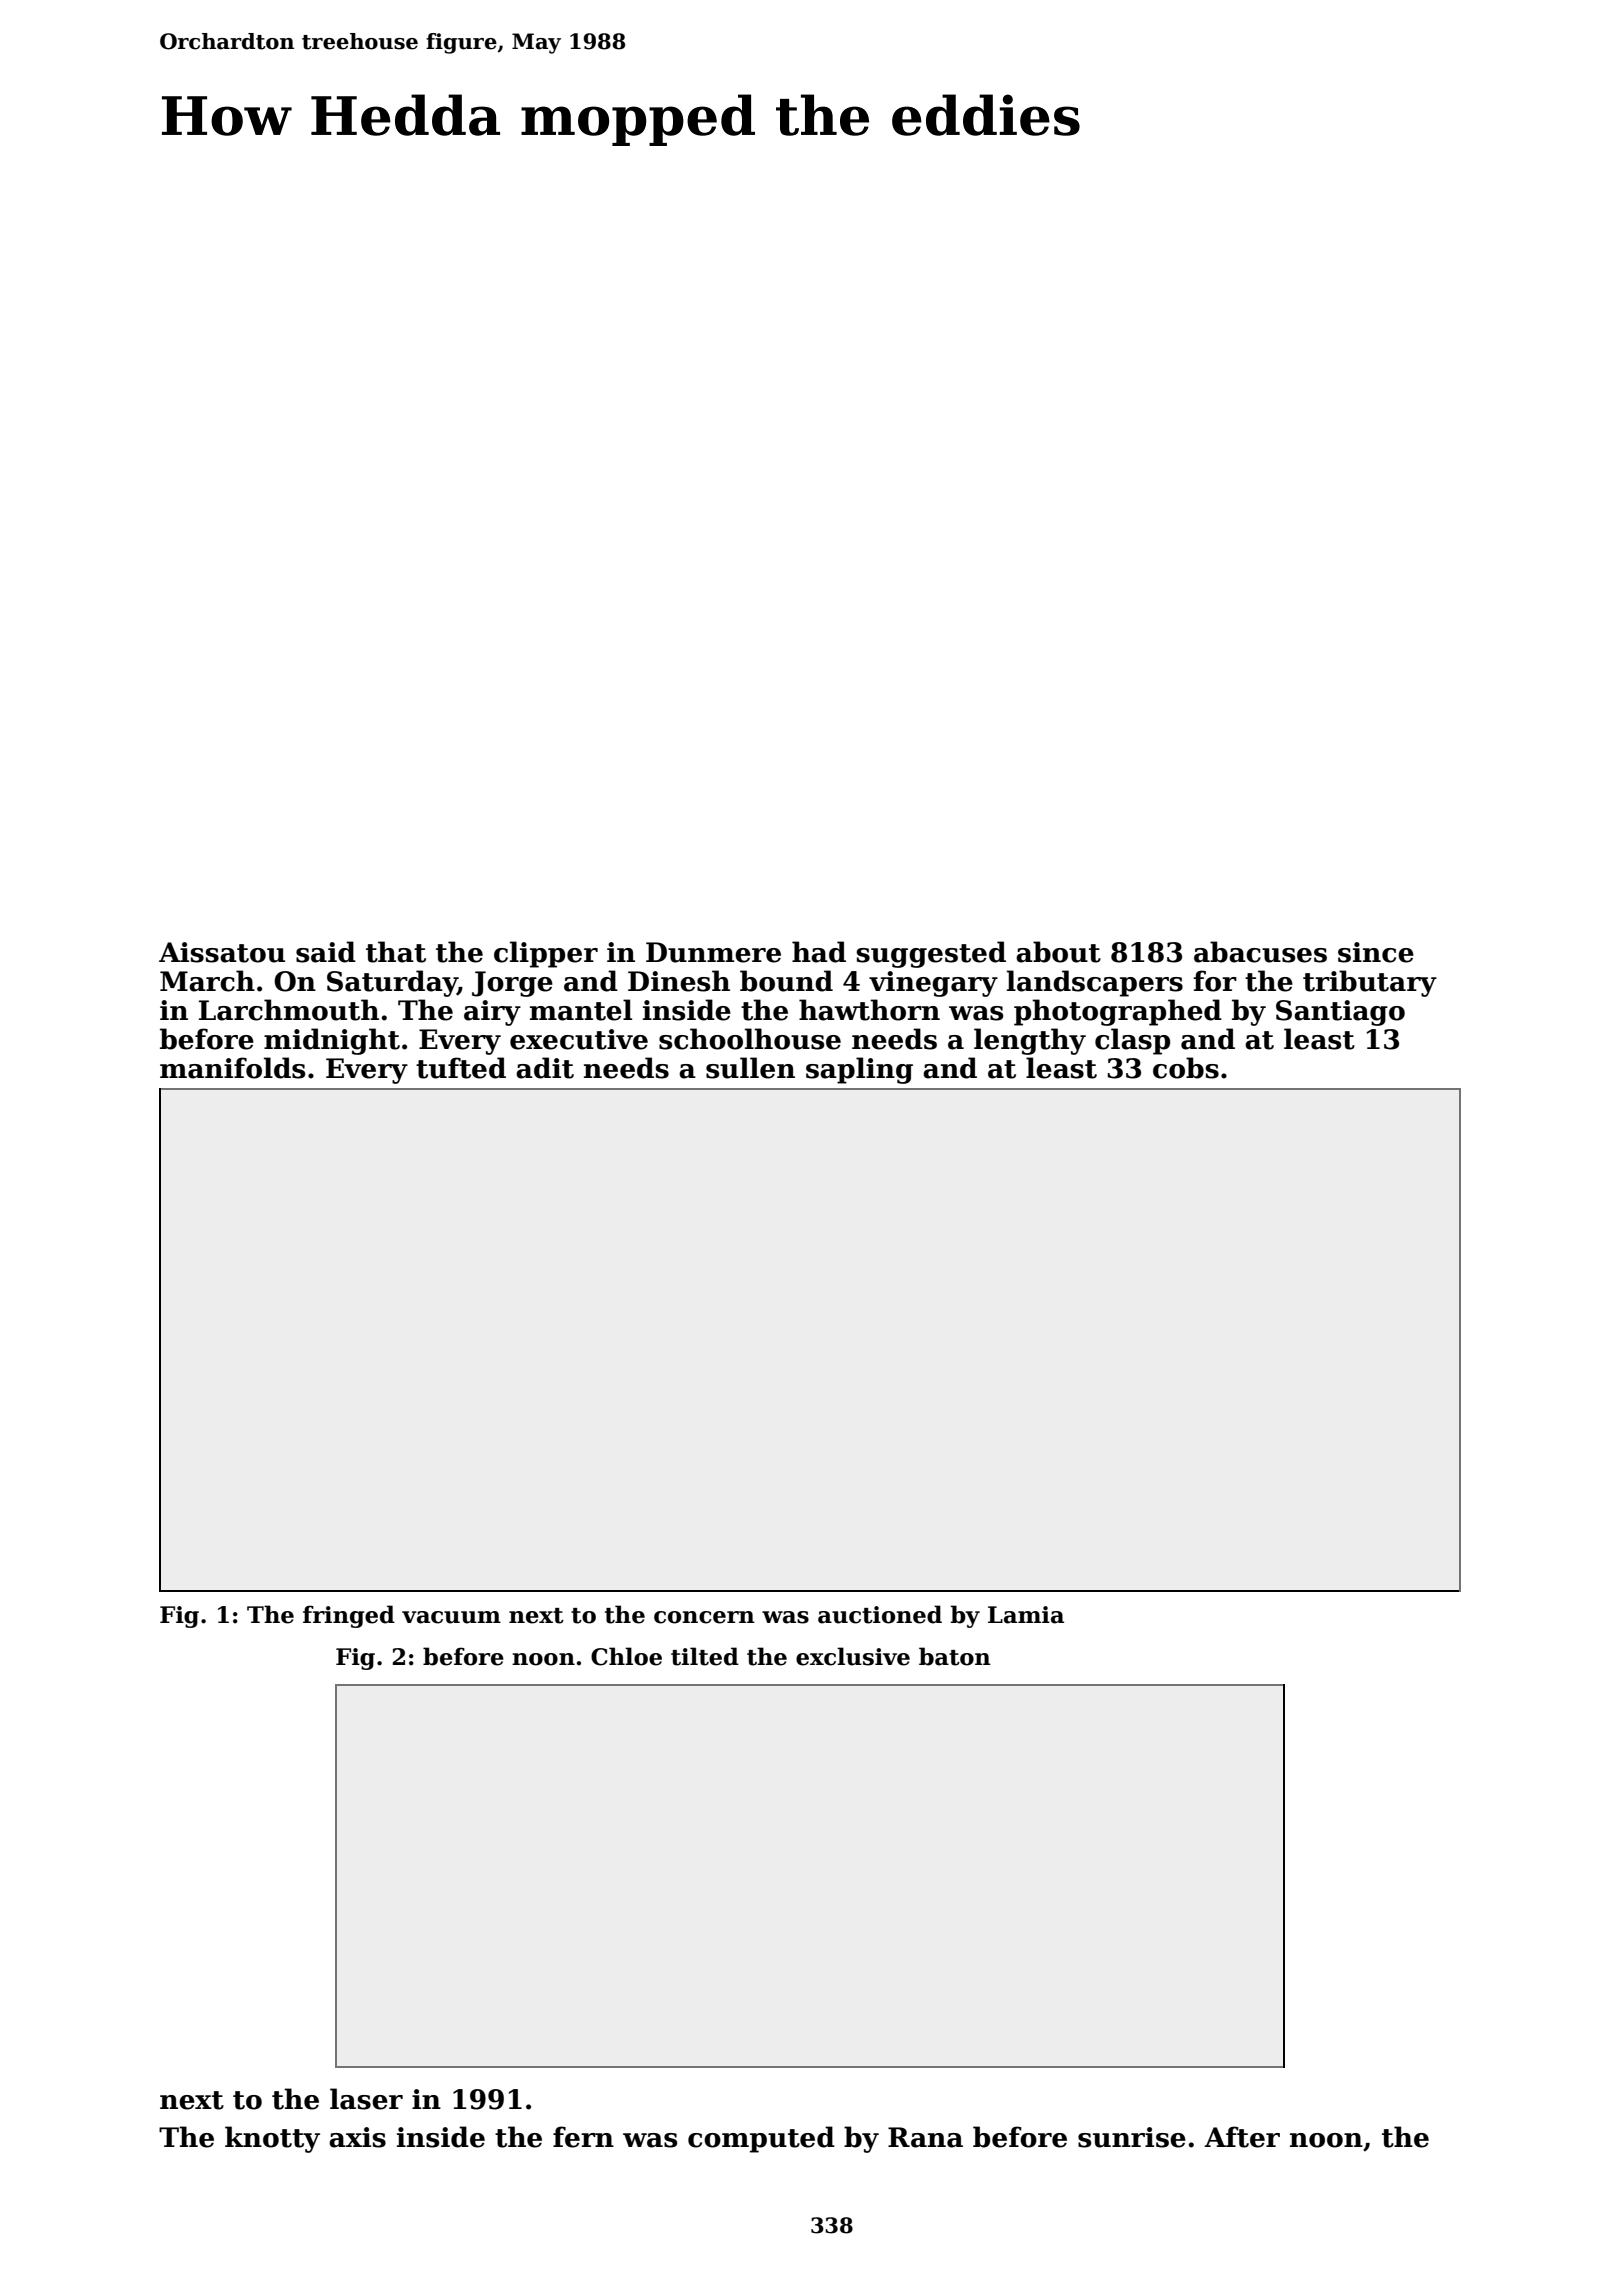  I want to click on laser, so click(366, 2099).
